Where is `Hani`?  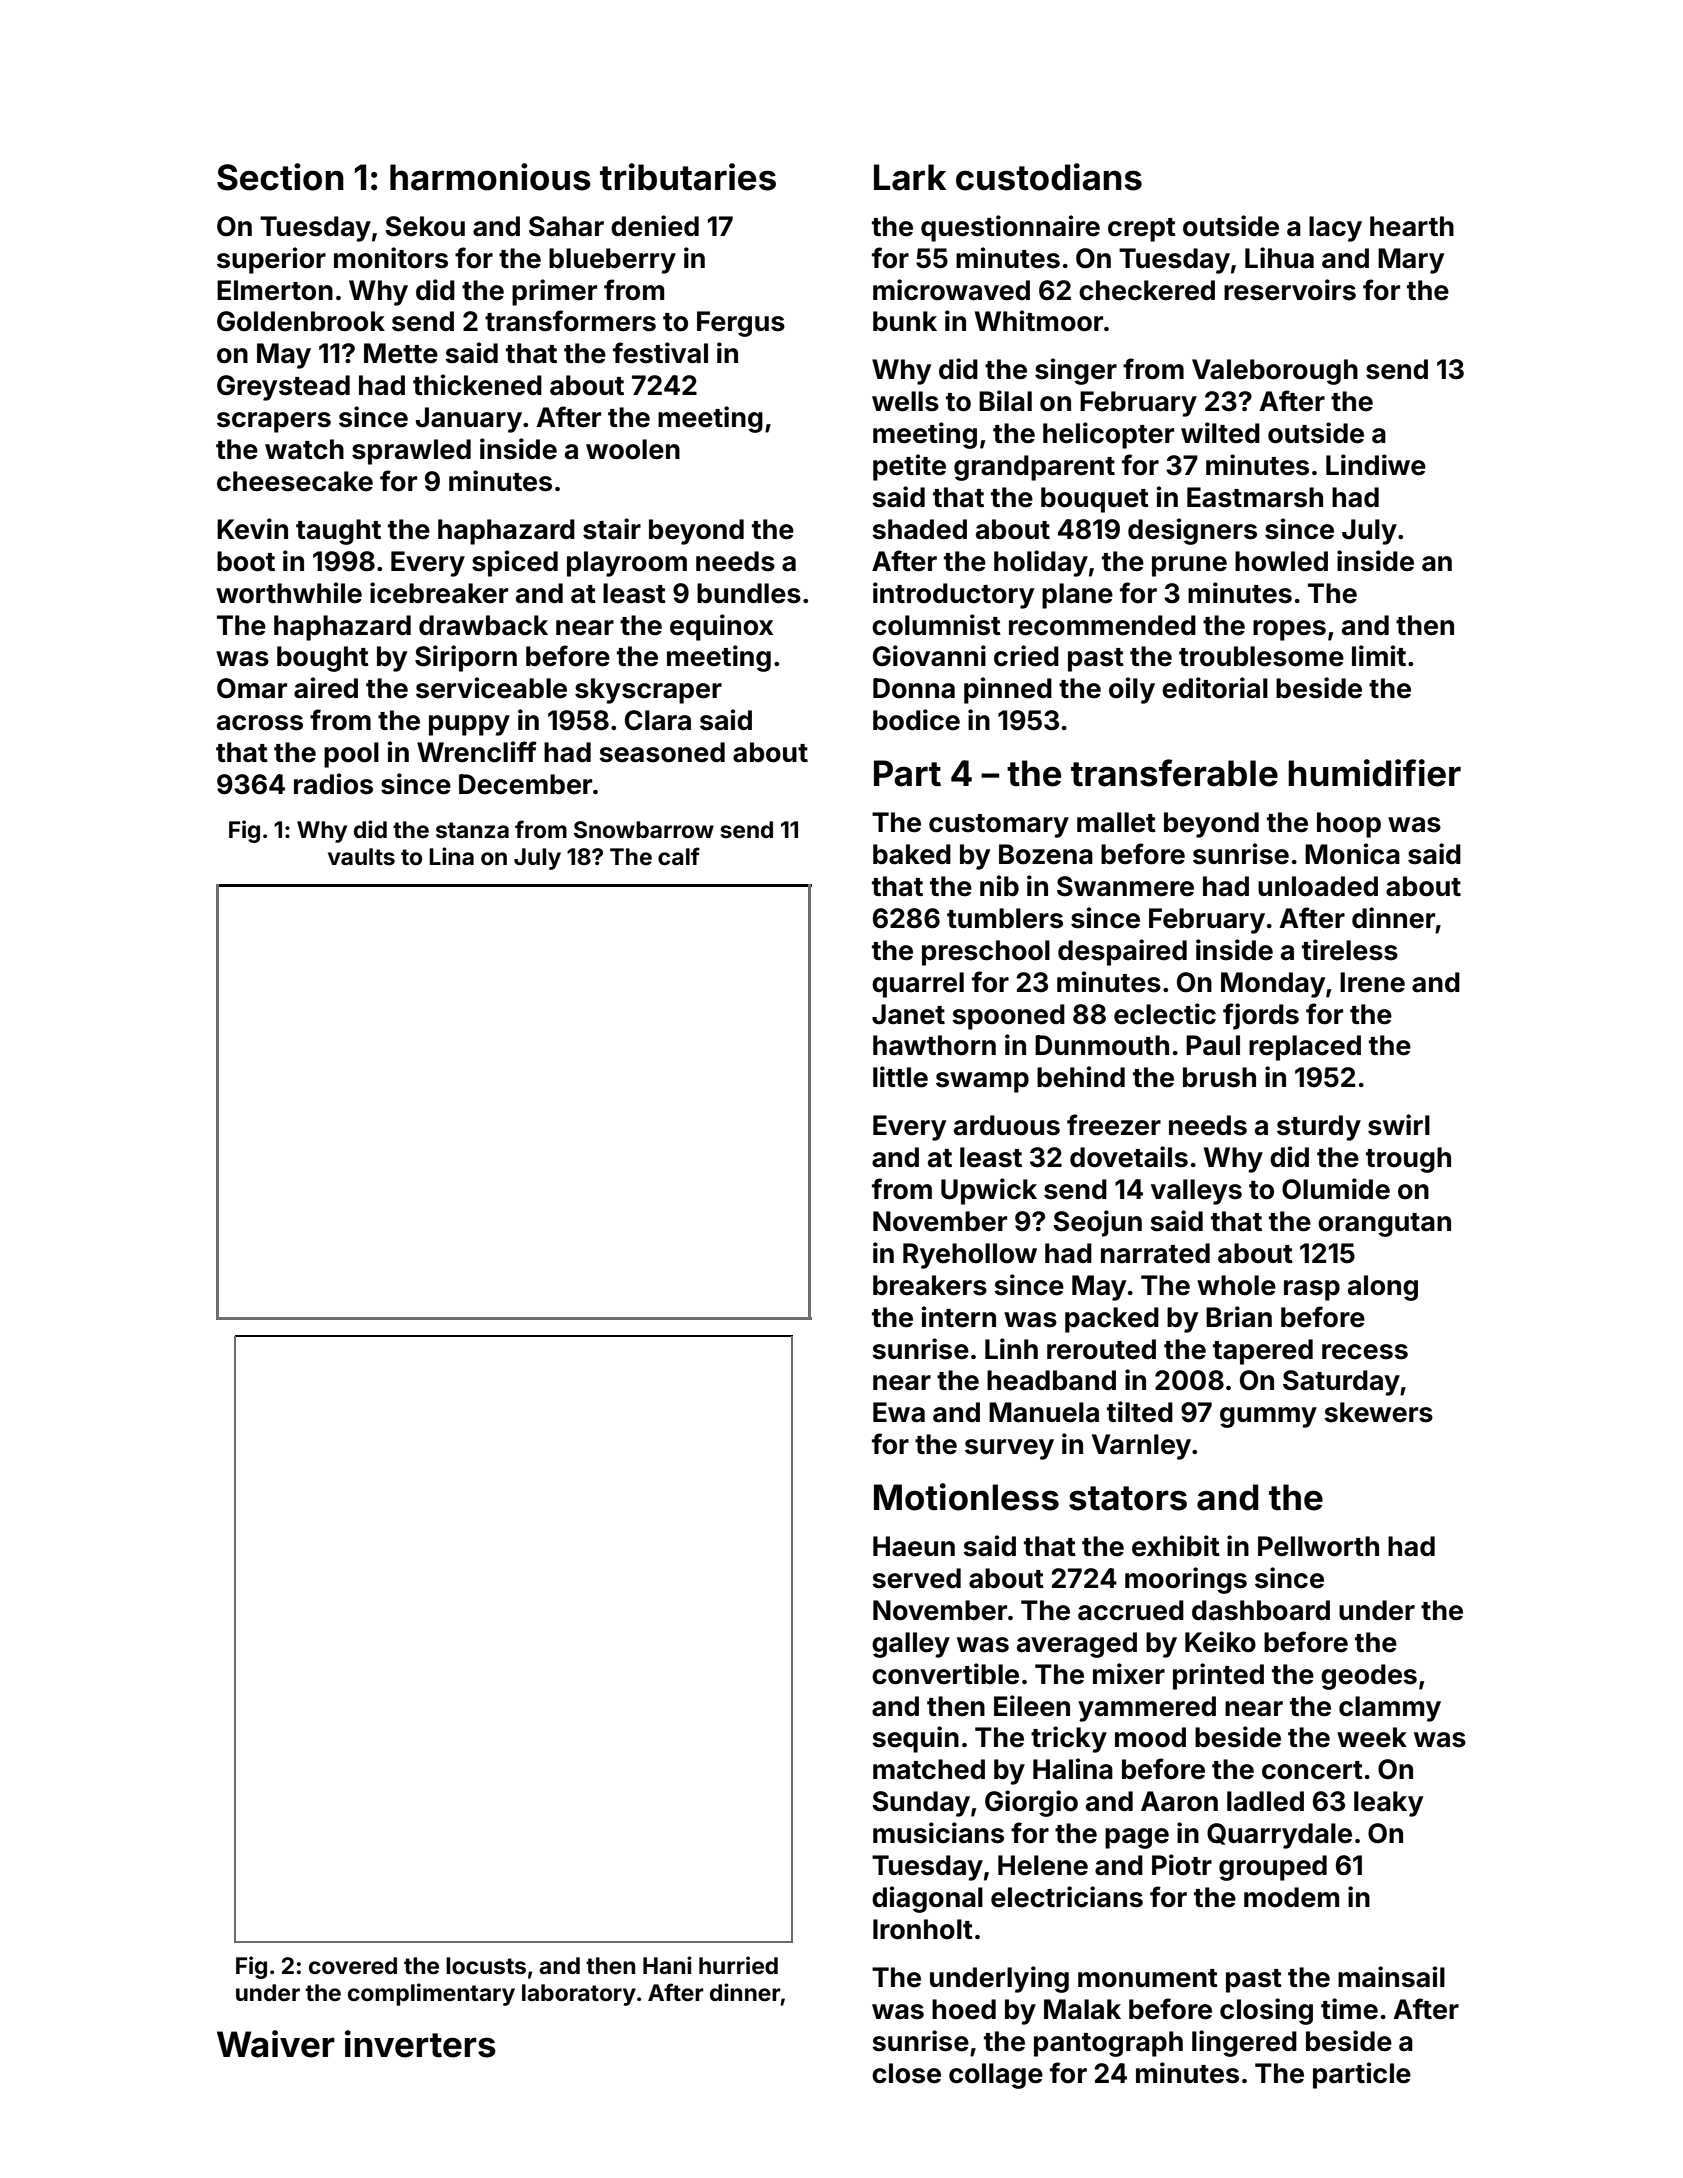 Hani is located at coordinates (667, 1965).
